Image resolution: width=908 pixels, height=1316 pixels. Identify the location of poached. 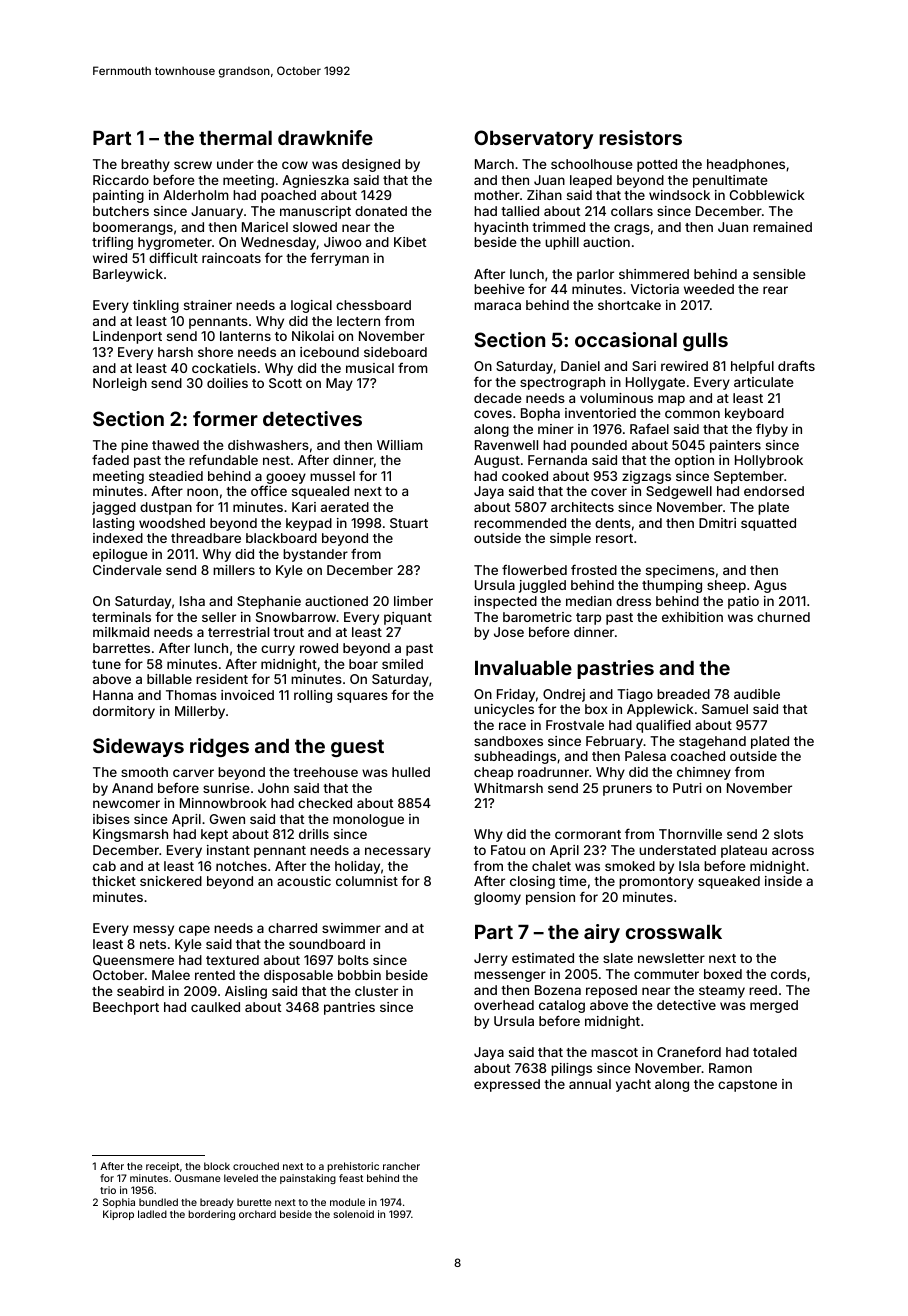
(288, 196).
